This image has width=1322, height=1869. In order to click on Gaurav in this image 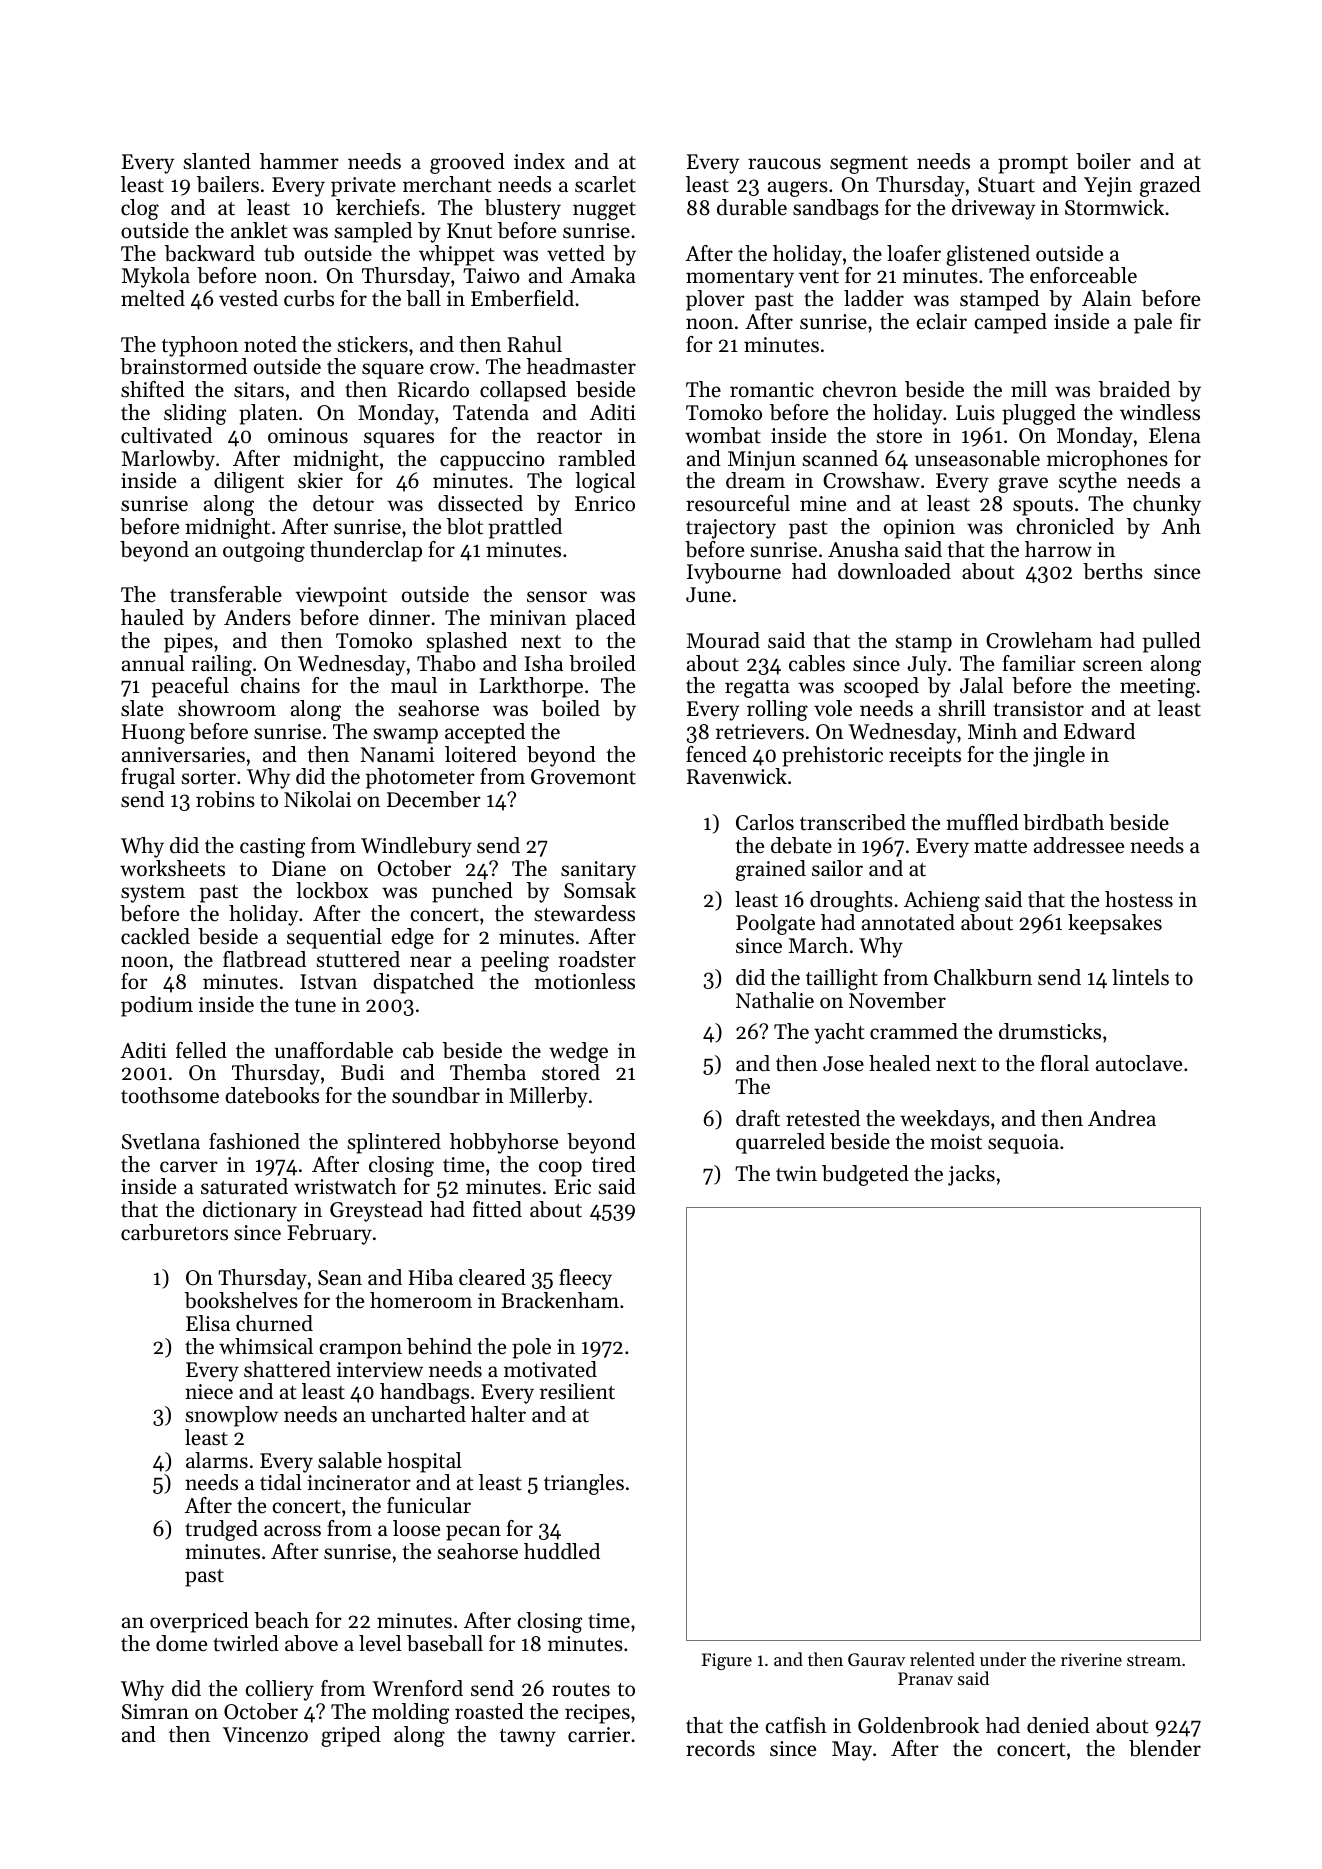, I will do `click(877, 1659)`.
